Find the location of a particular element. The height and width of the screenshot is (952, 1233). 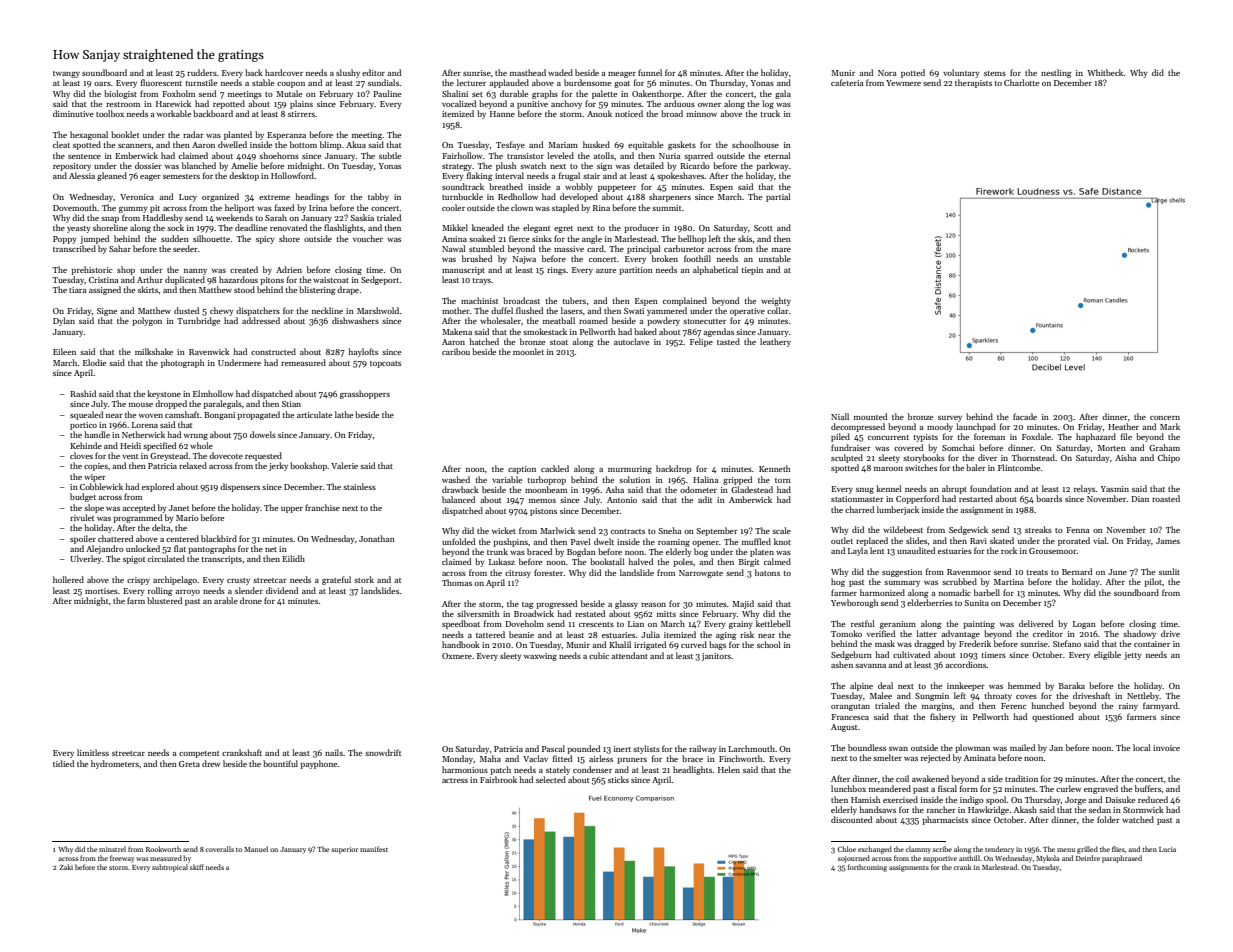

Nora is located at coordinates (887, 73).
